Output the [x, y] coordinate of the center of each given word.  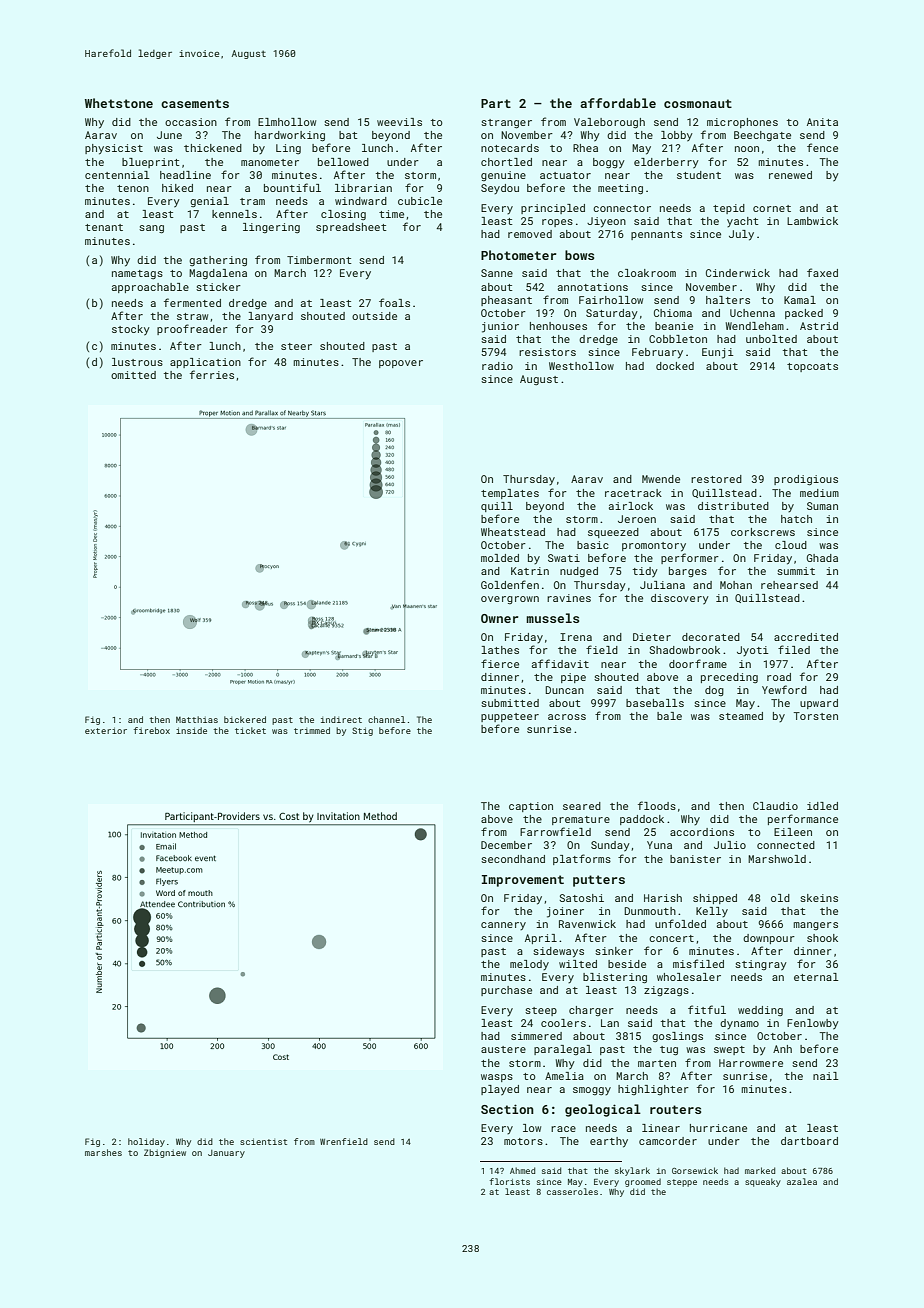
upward [819, 704]
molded [500, 558]
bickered [245, 719]
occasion [191, 122]
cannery [503, 926]
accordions [702, 832]
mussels [552, 618]
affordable [618, 103]
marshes [103, 1152]
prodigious [806, 480]
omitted [133, 375]
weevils [399, 122]
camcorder [668, 1141]
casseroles [572, 1191]
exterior [106, 730]
